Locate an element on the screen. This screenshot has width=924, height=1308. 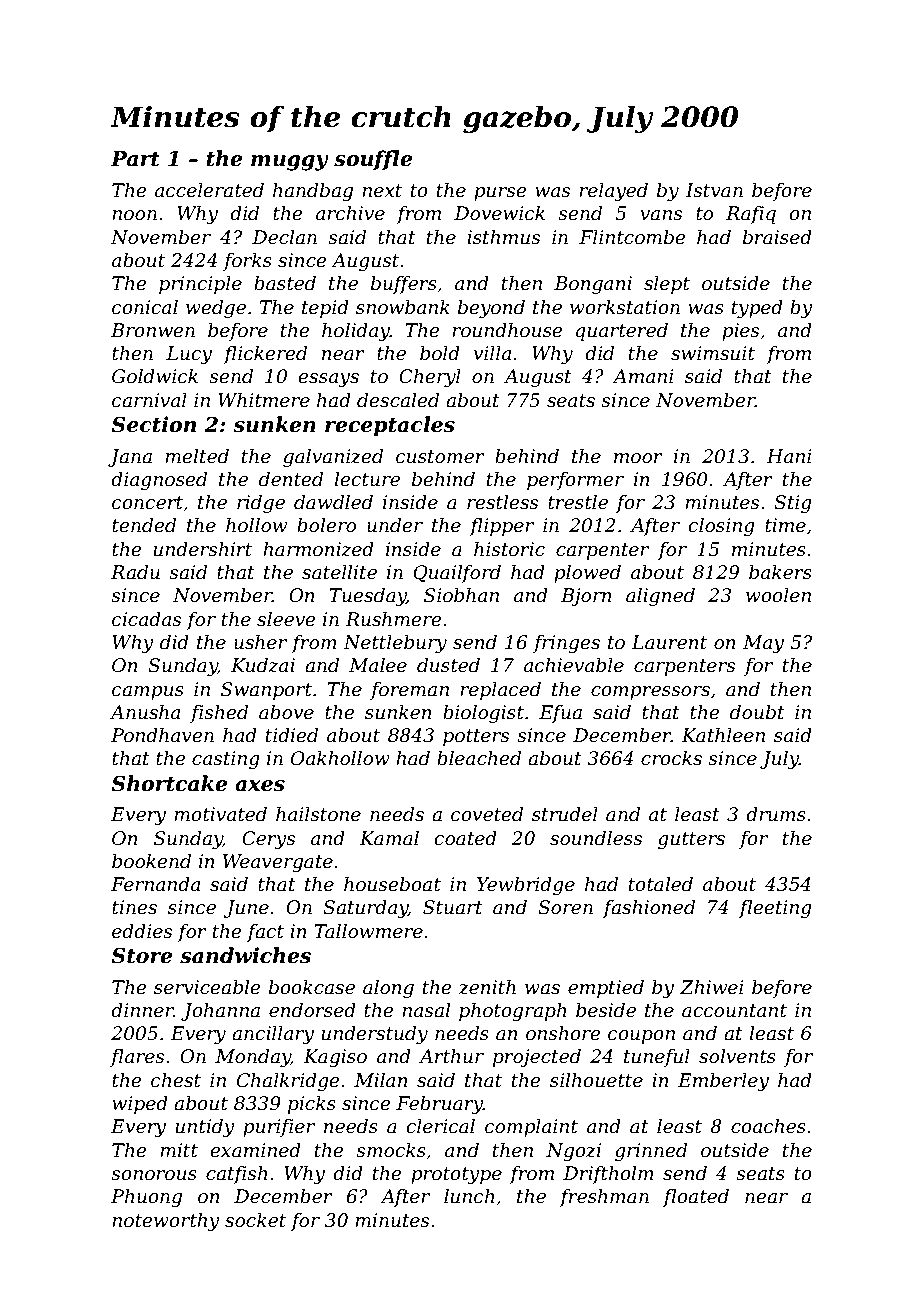
tines is located at coordinates (134, 907).
